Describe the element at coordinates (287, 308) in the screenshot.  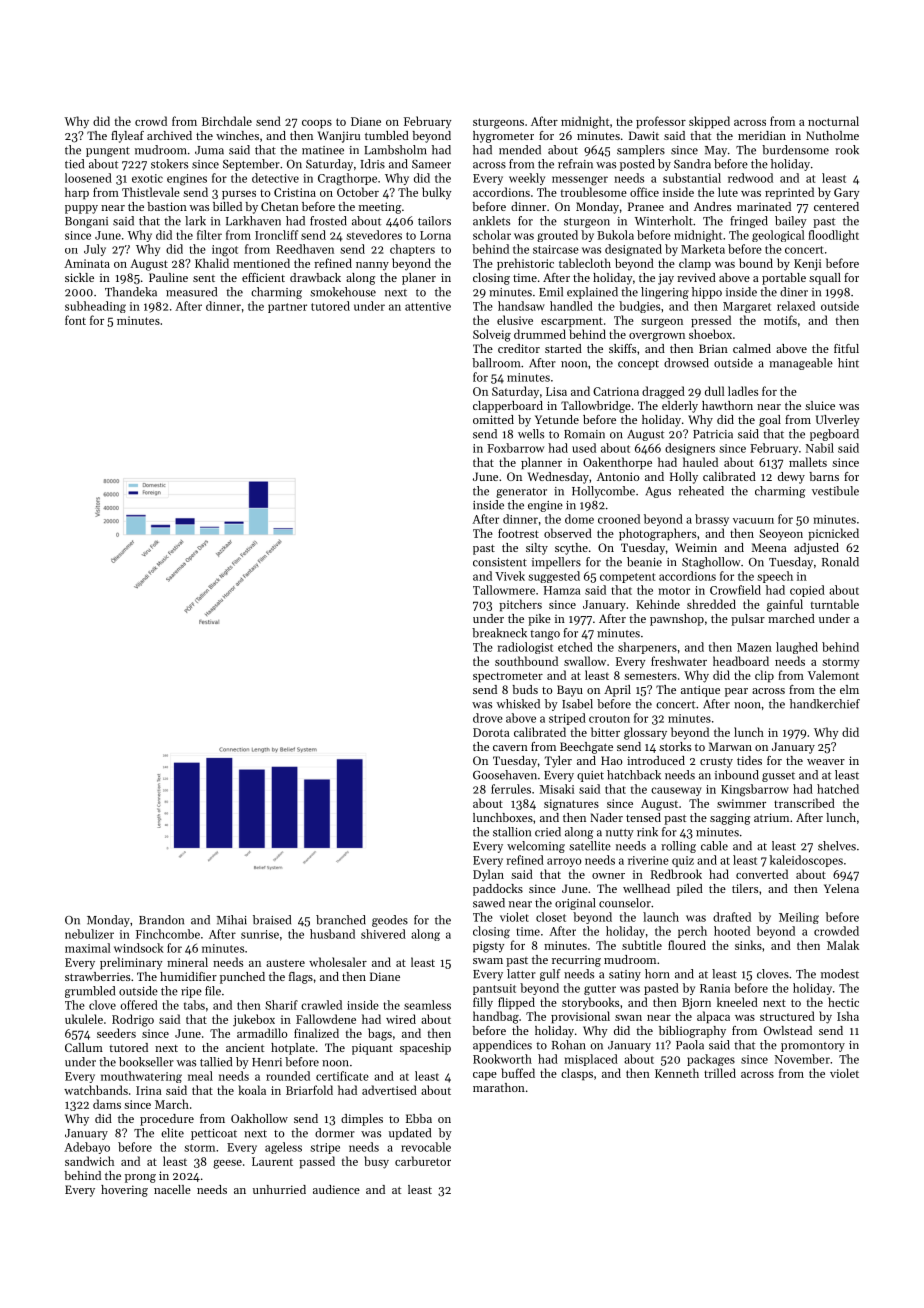
I see `partner` at that location.
